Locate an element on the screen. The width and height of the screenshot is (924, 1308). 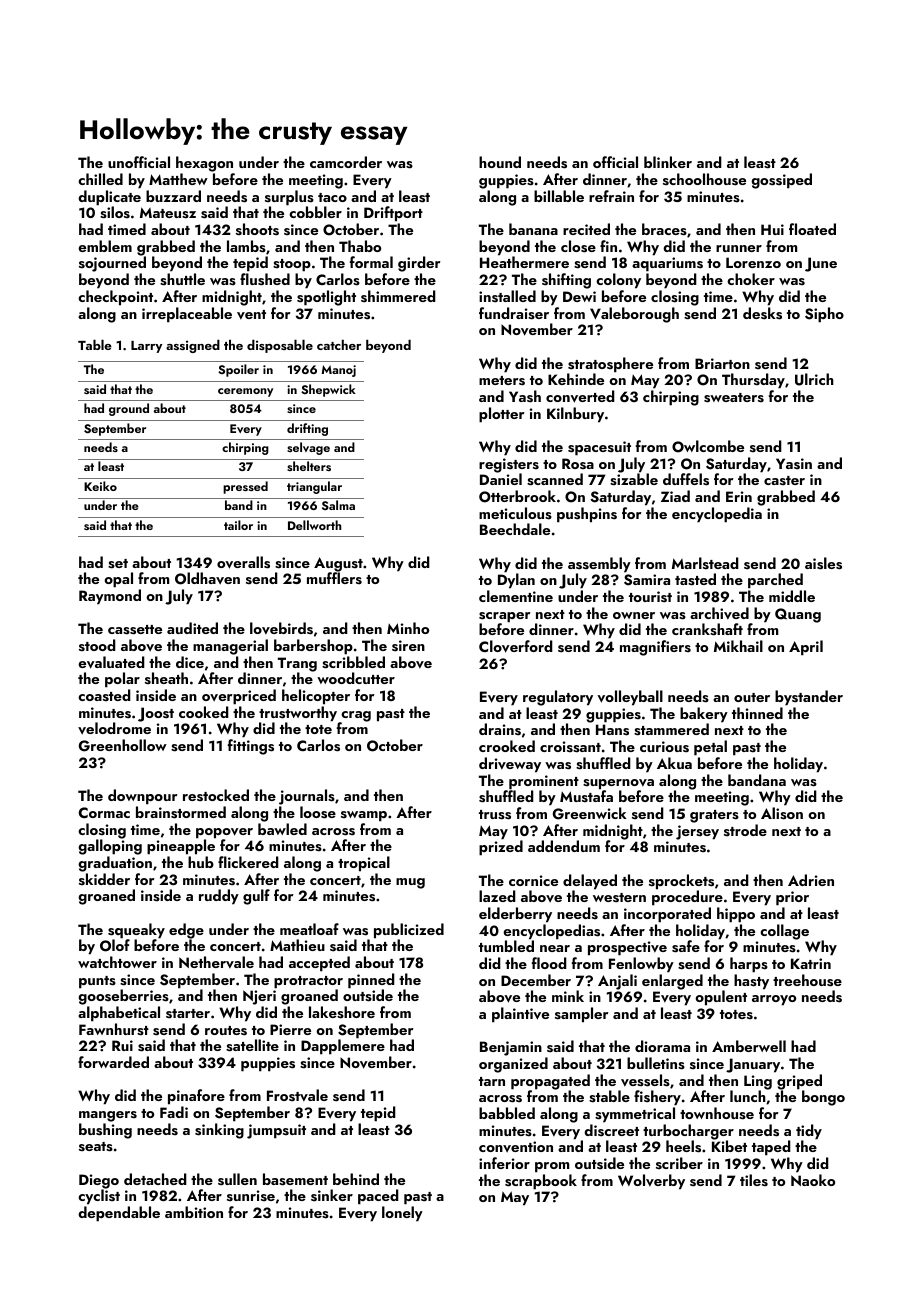
gossiped is located at coordinates (781, 181).
